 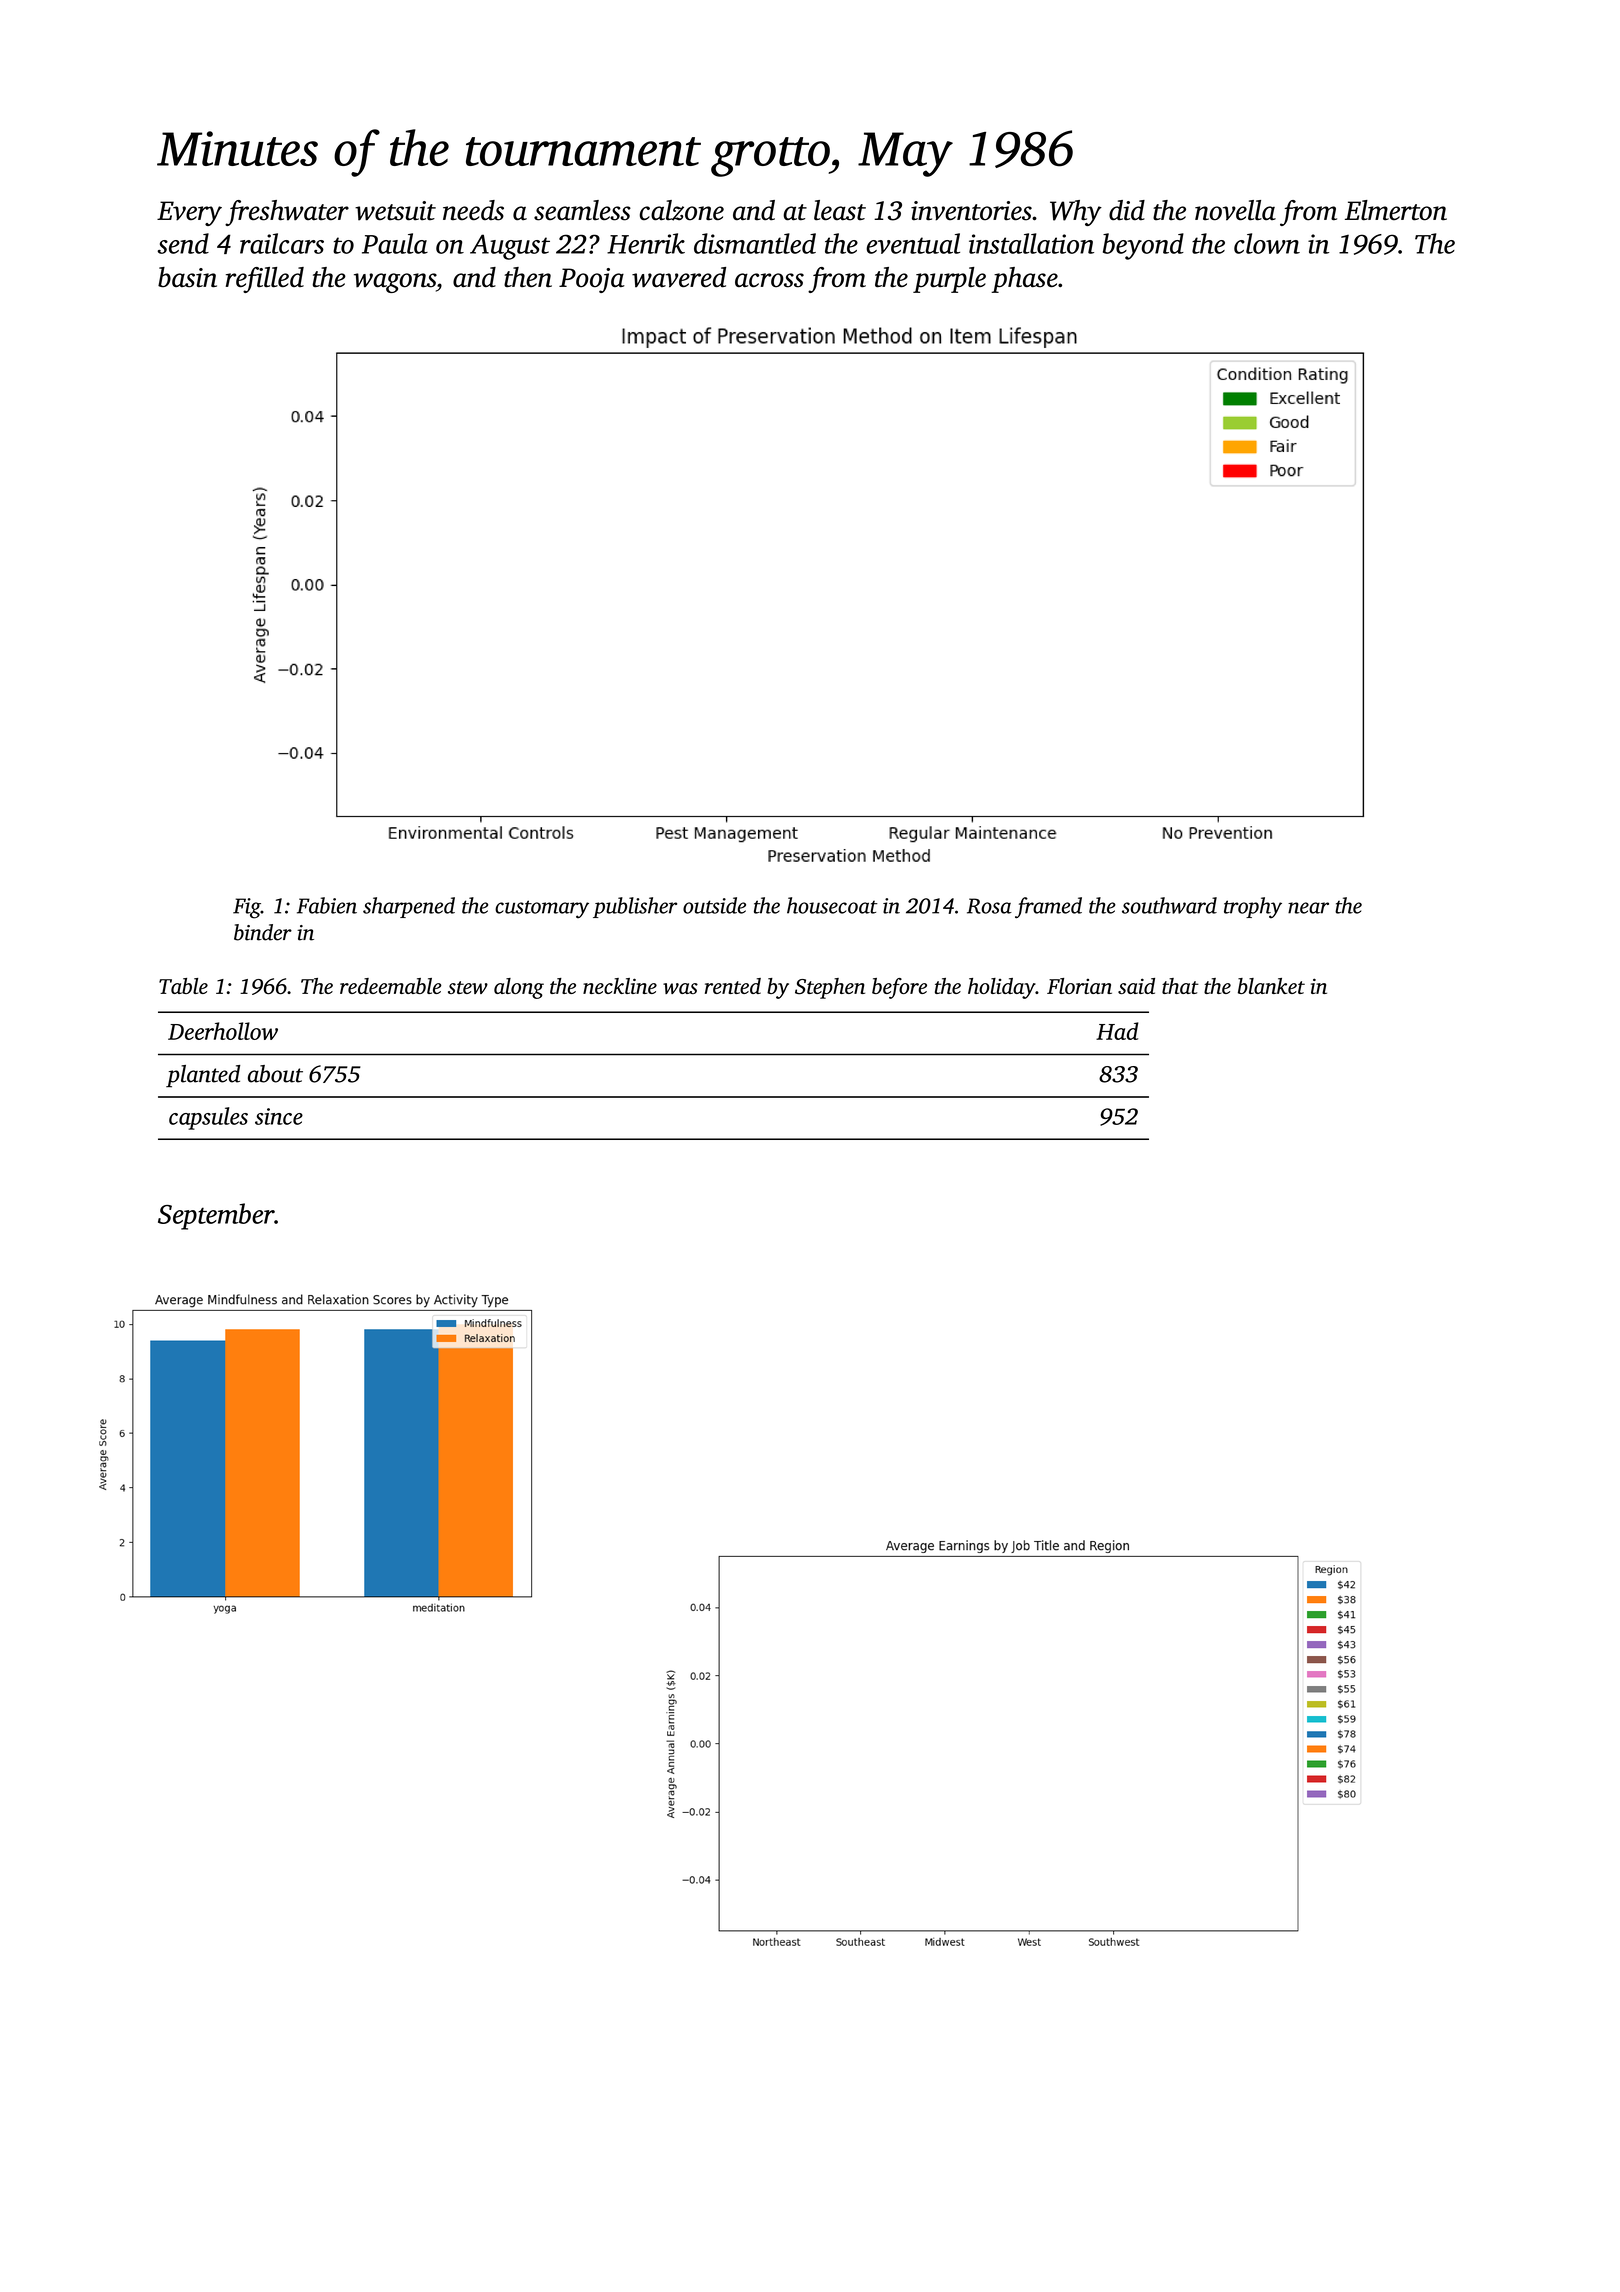 What do you see at coordinates (1117, 1031) in the document?
I see `Had` at bounding box center [1117, 1031].
